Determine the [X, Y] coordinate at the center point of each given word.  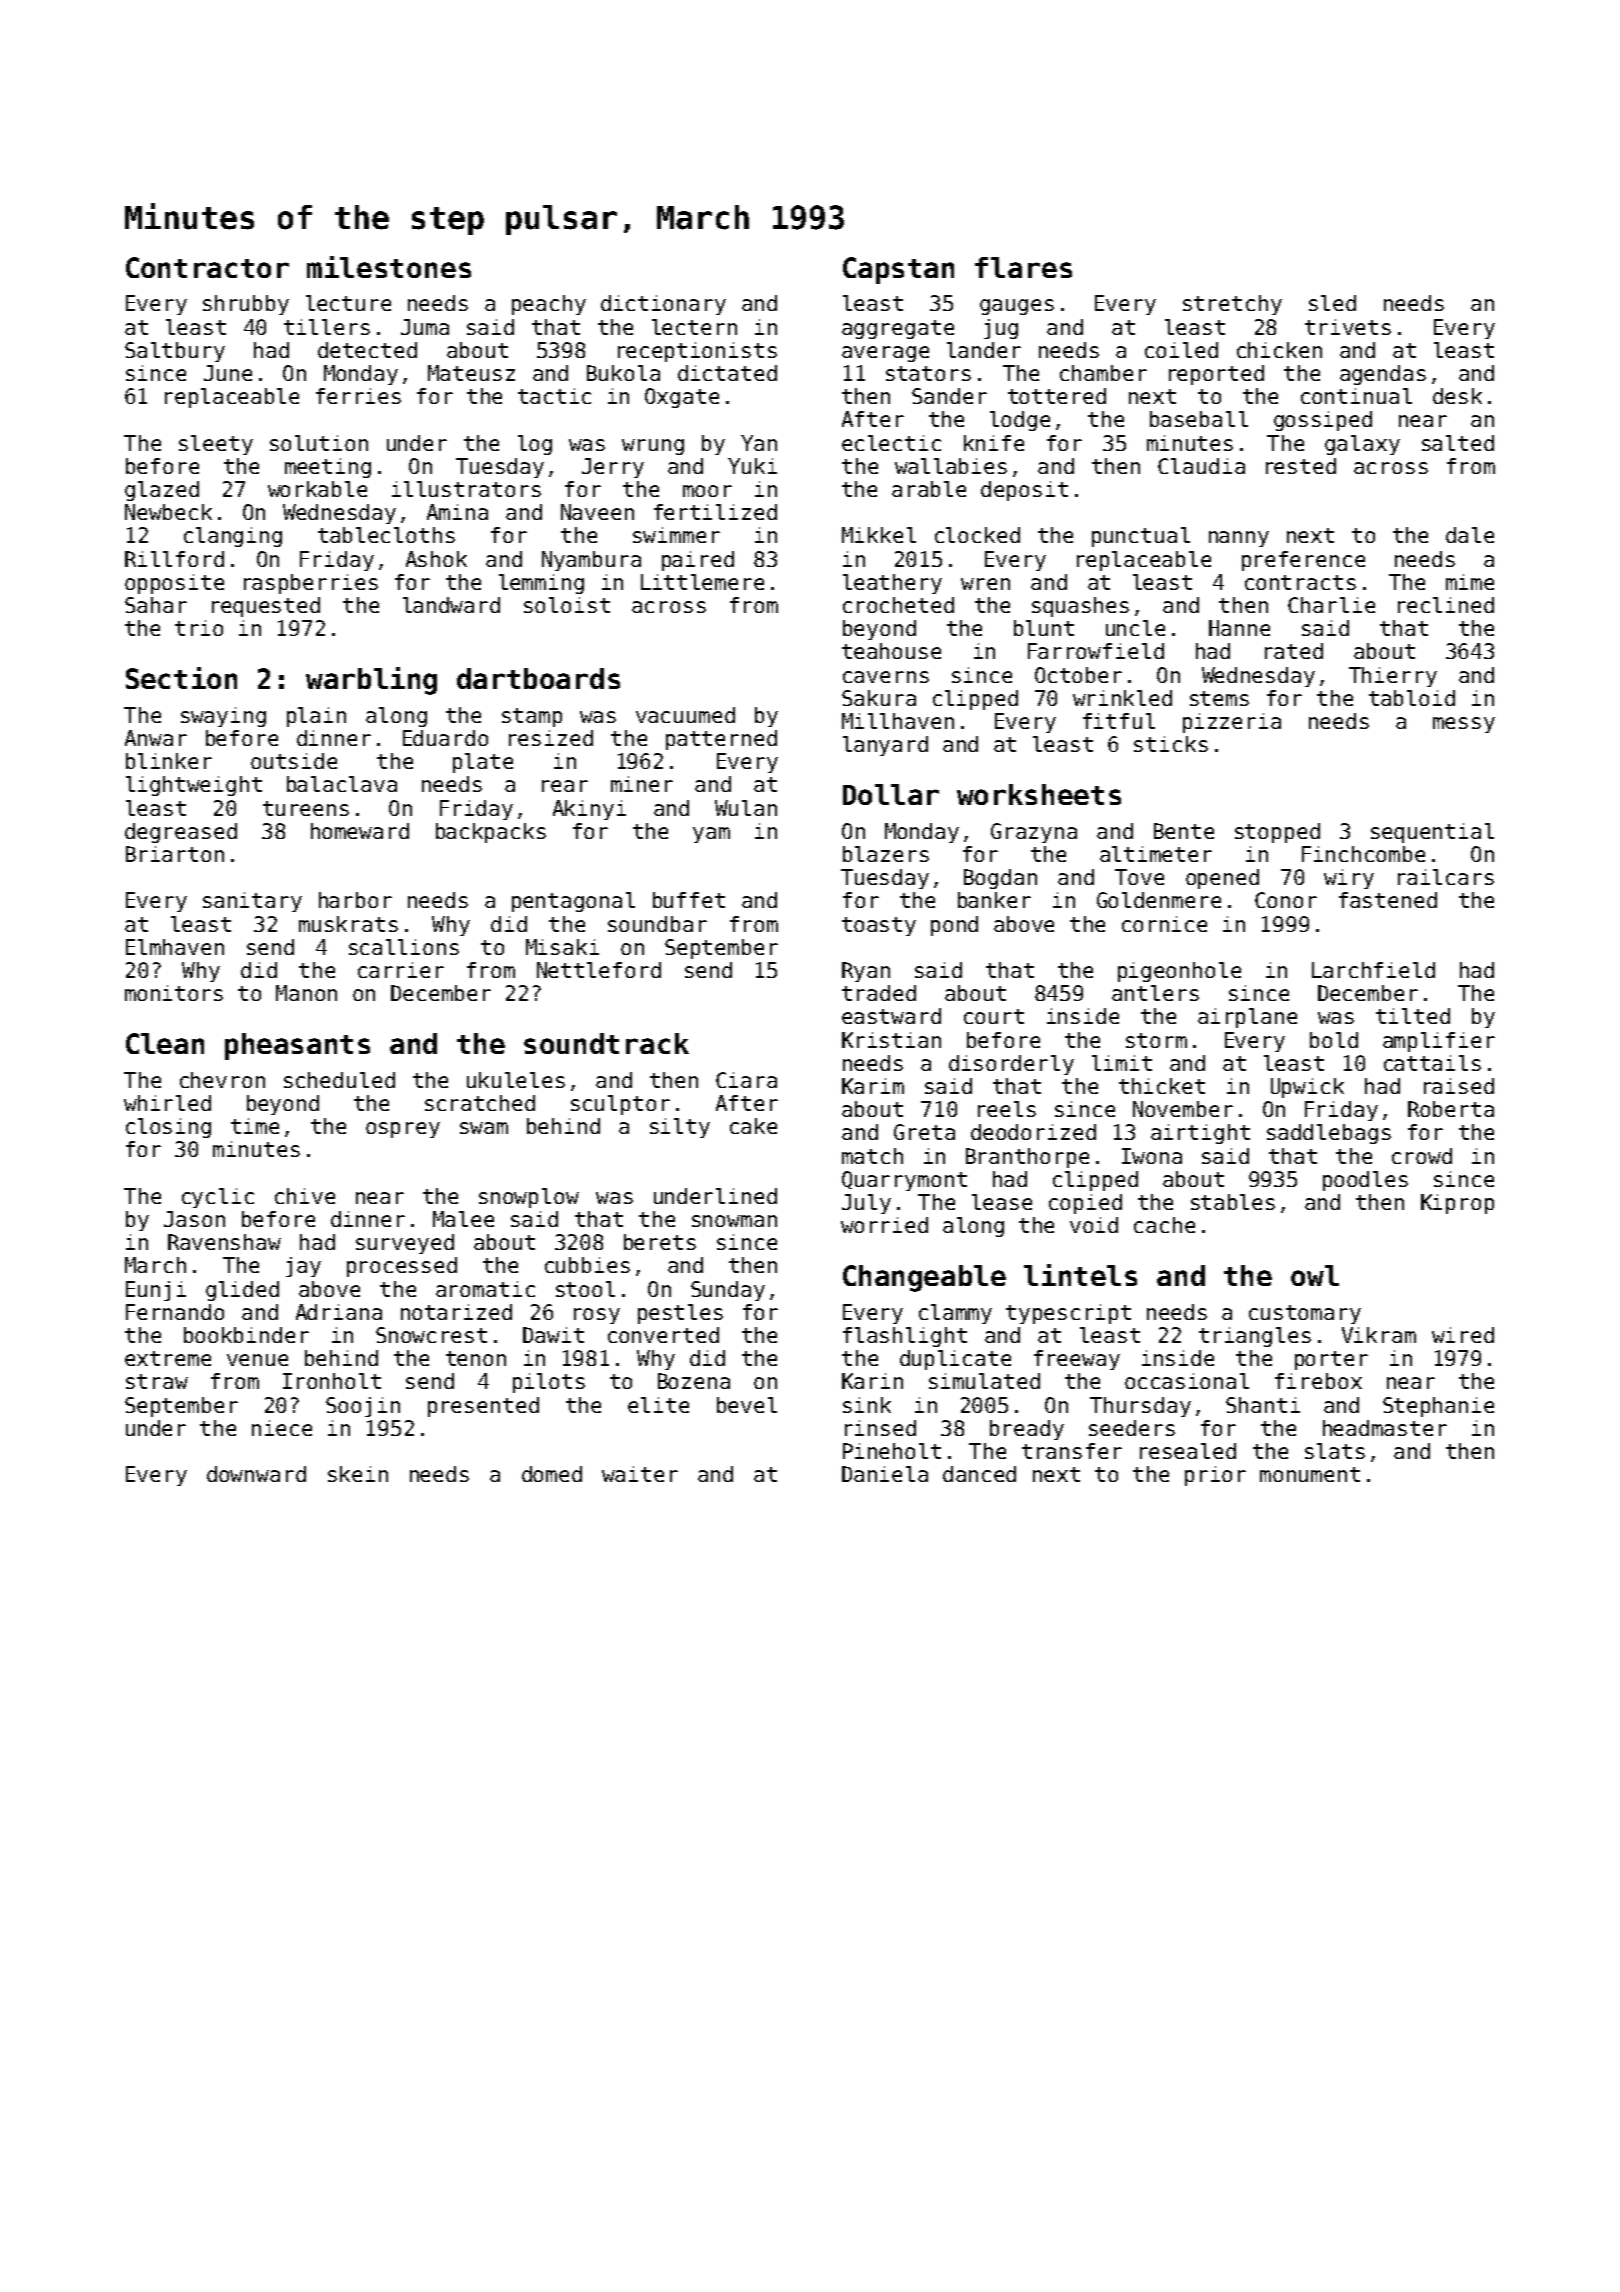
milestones [389, 267]
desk [1457, 396]
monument [1310, 1474]
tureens [306, 808]
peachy [549, 305]
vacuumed [685, 715]
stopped [1277, 833]
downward [256, 1474]
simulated [984, 1381]
